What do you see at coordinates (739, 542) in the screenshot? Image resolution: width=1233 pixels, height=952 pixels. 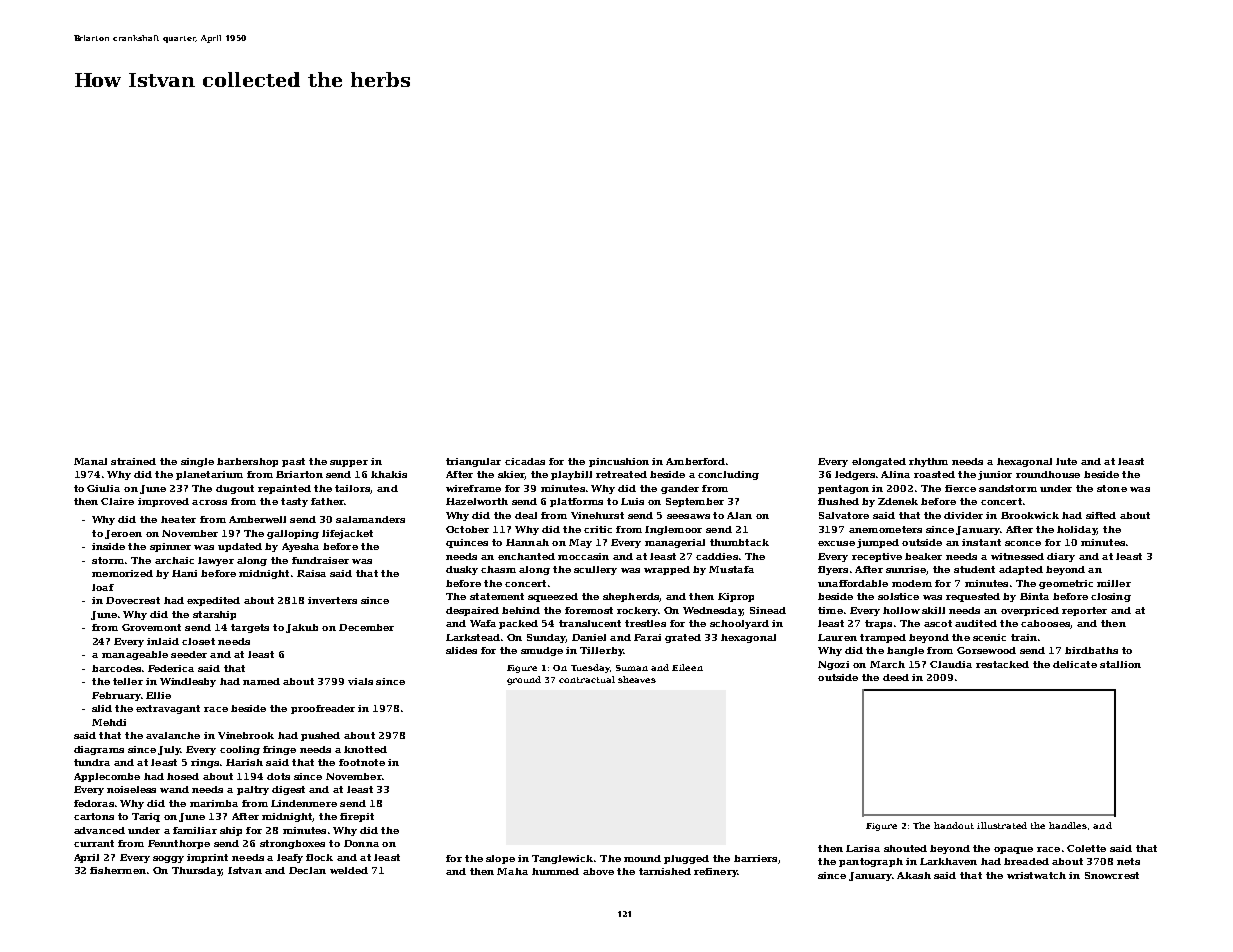 I see `thumbtack` at bounding box center [739, 542].
